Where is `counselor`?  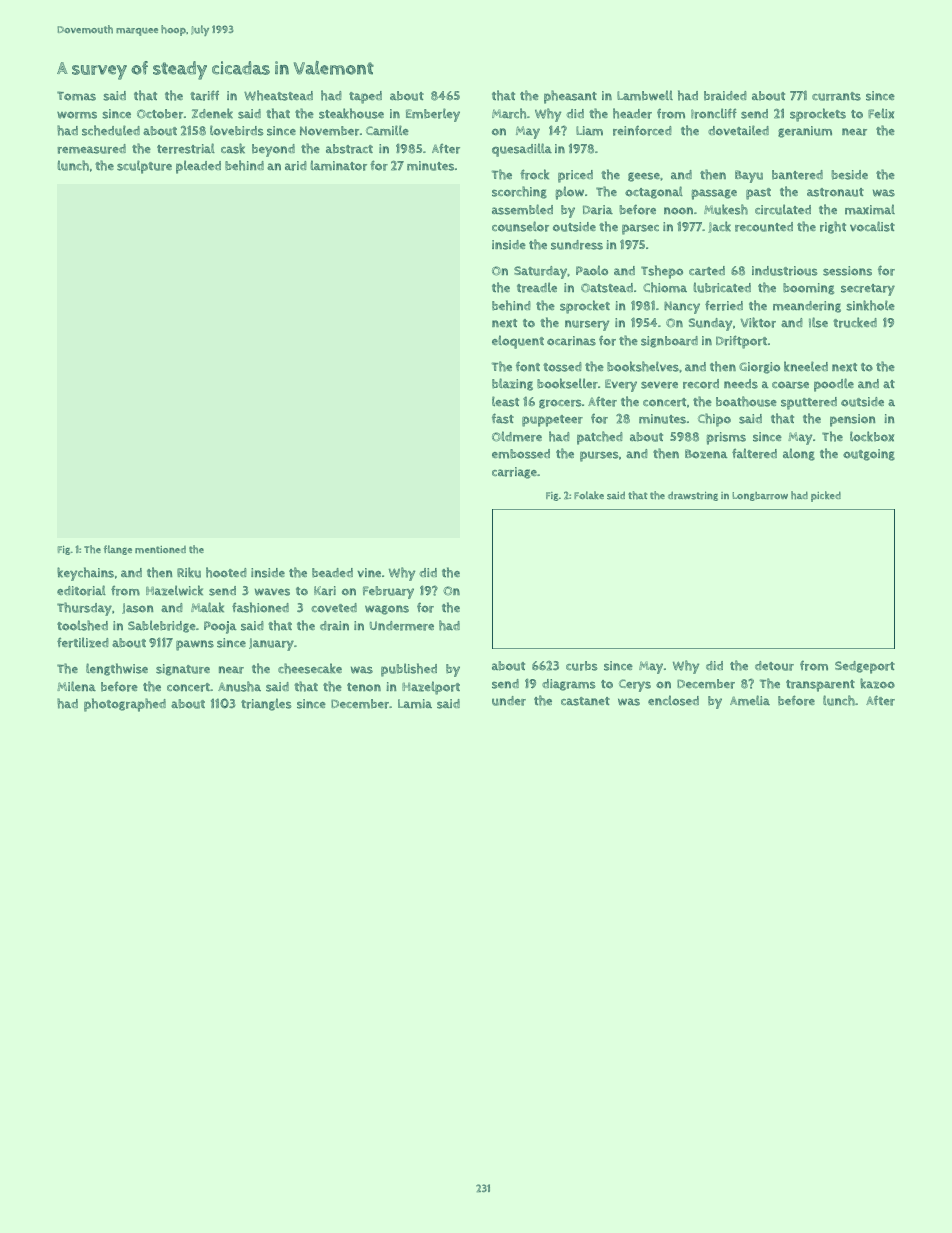
counselor is located at coordinates (520, 226).
